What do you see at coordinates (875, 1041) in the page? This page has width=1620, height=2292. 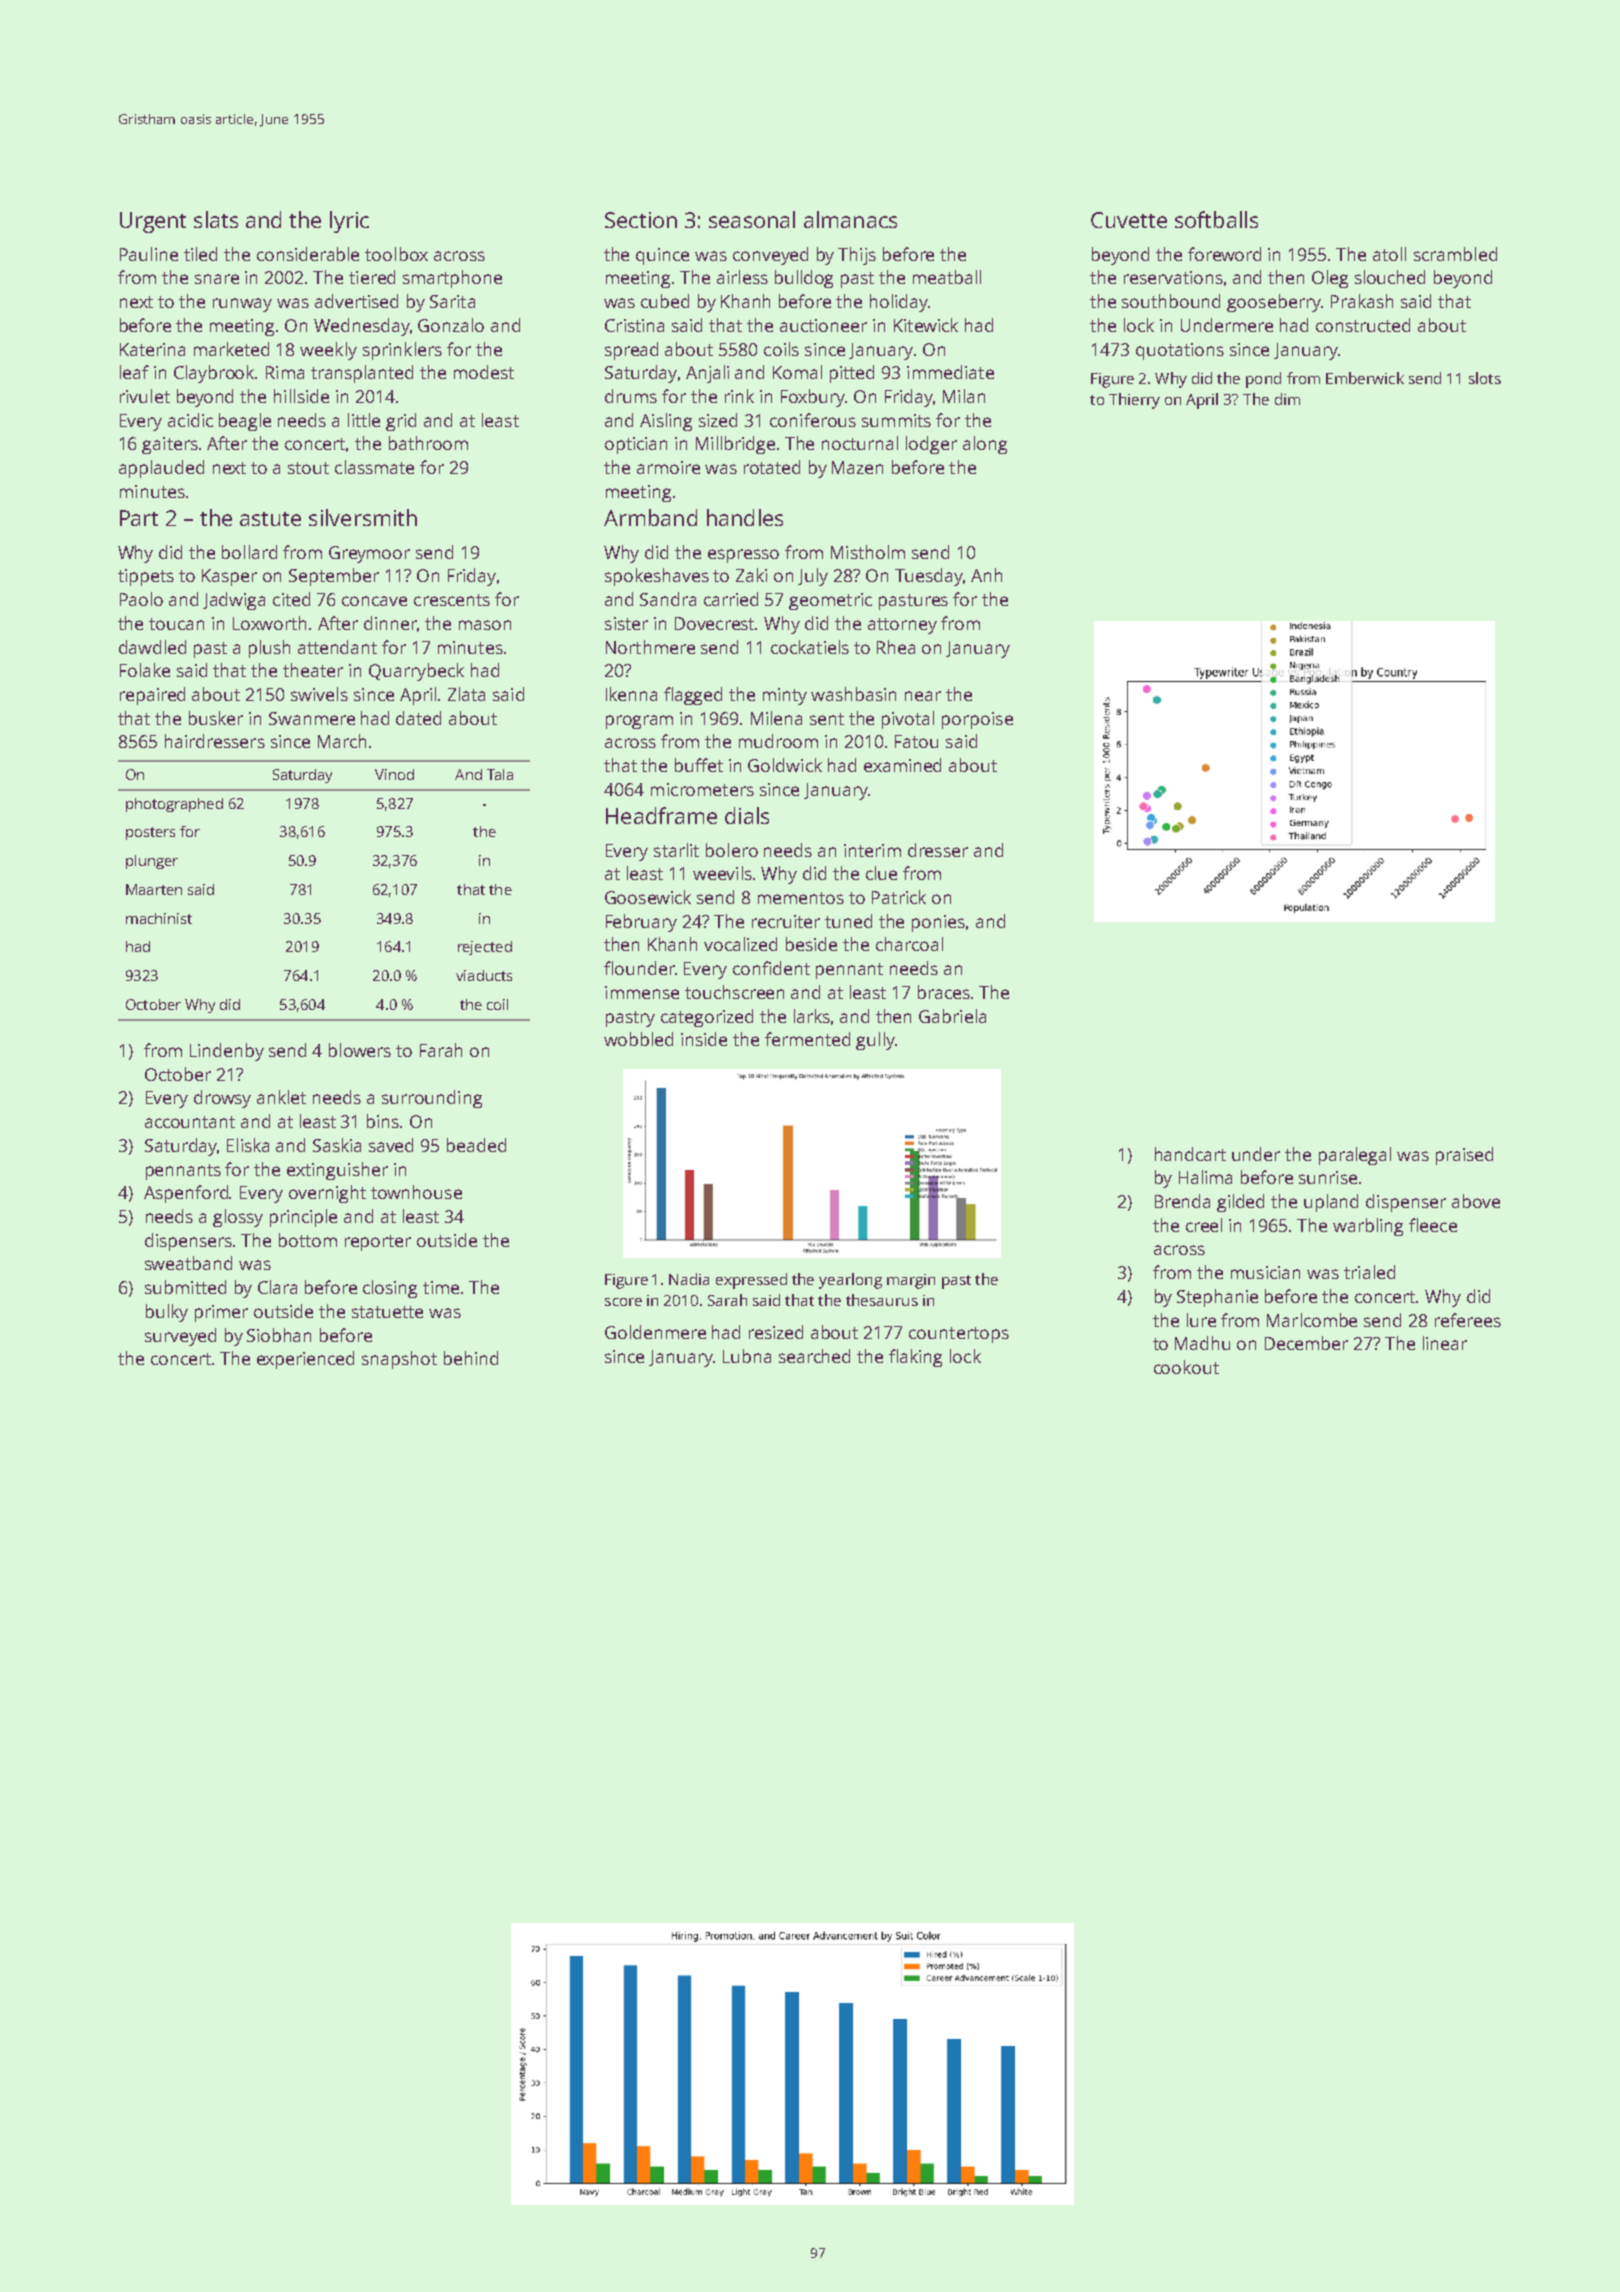 I see `gully` at bounding box center [875, 1041].
